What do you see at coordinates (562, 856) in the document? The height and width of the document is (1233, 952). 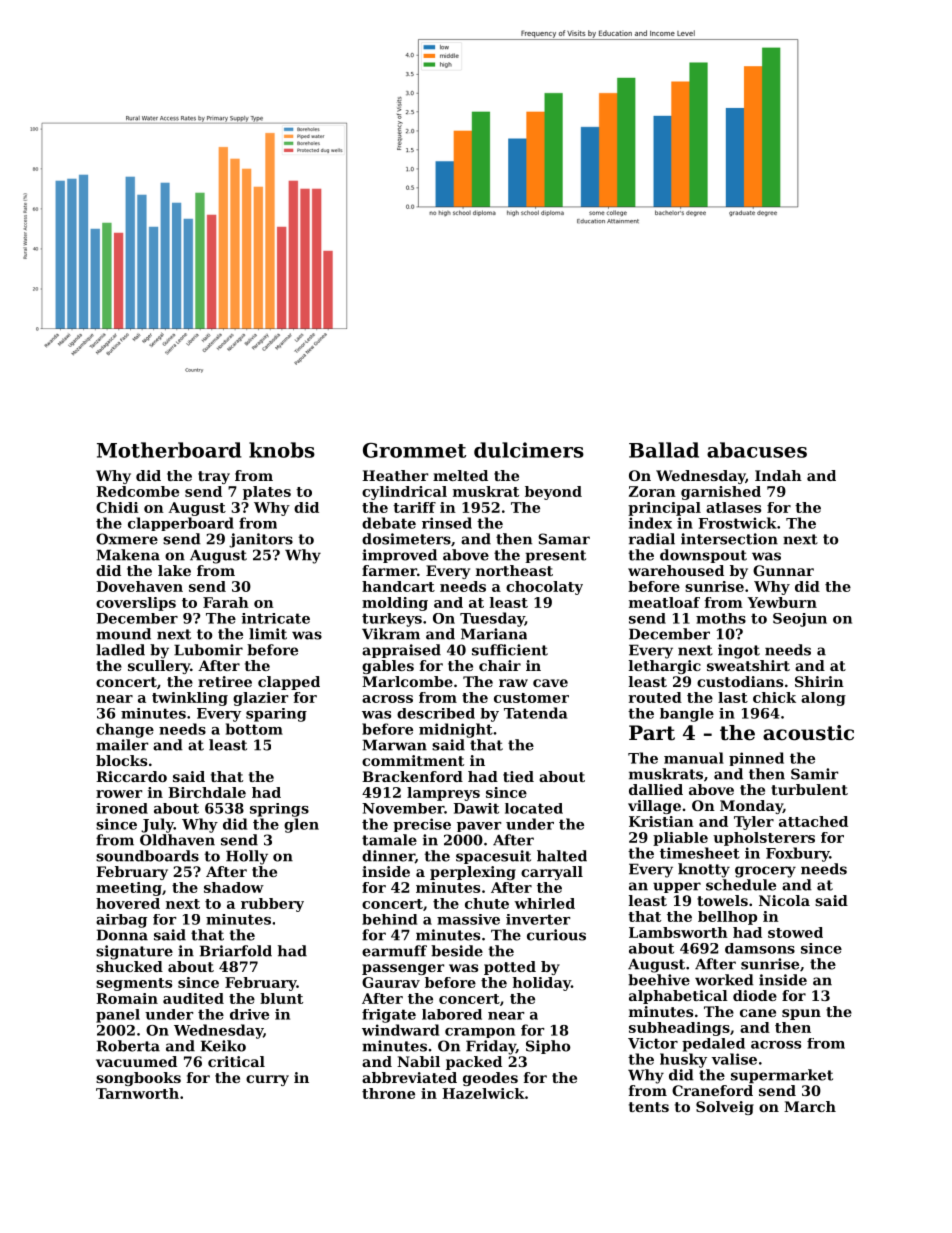 I see `halted` at bounding box center [562, 856].
